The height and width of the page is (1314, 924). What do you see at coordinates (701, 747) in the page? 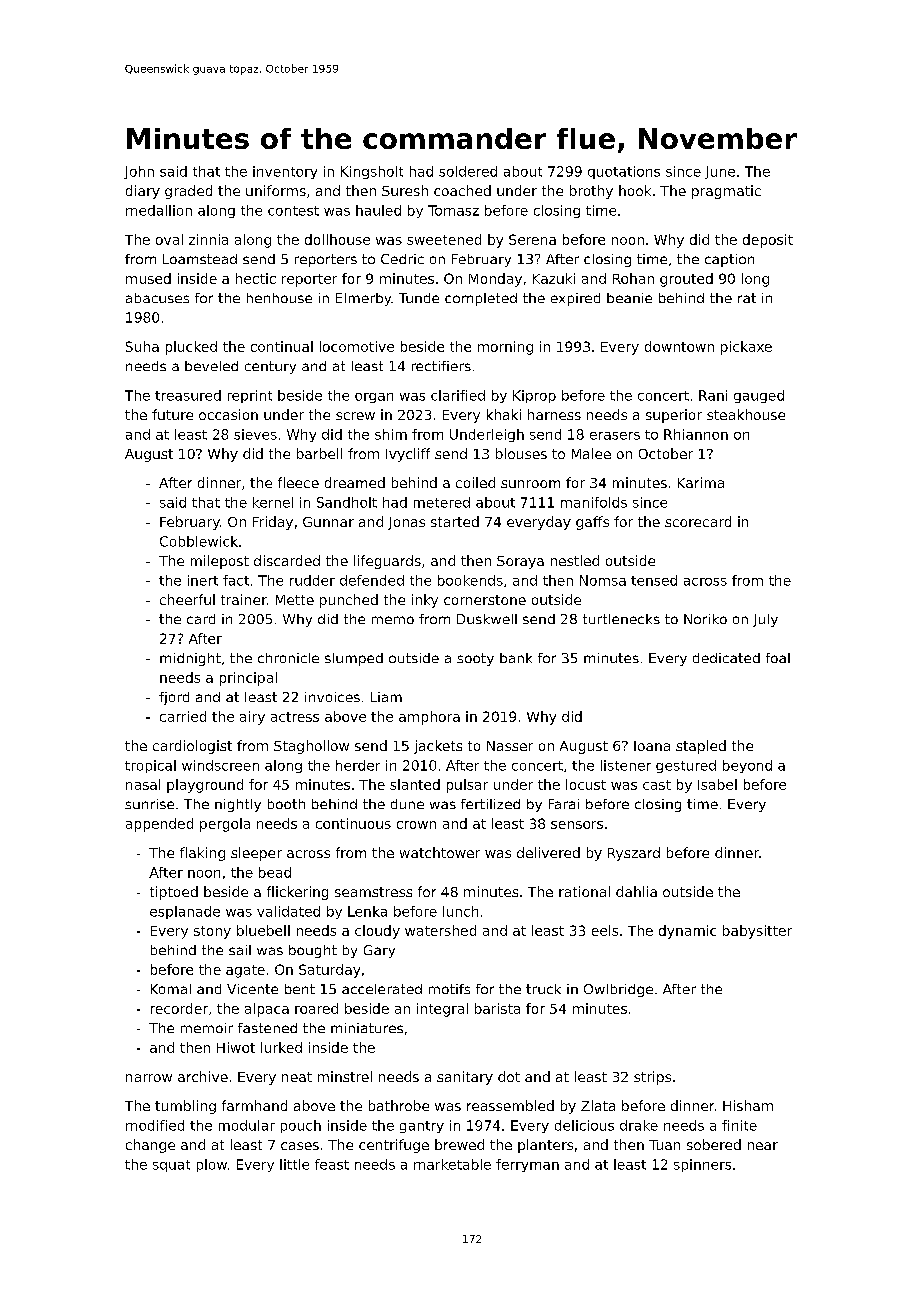
I see `stapled` at bounding box center [701, 747].
